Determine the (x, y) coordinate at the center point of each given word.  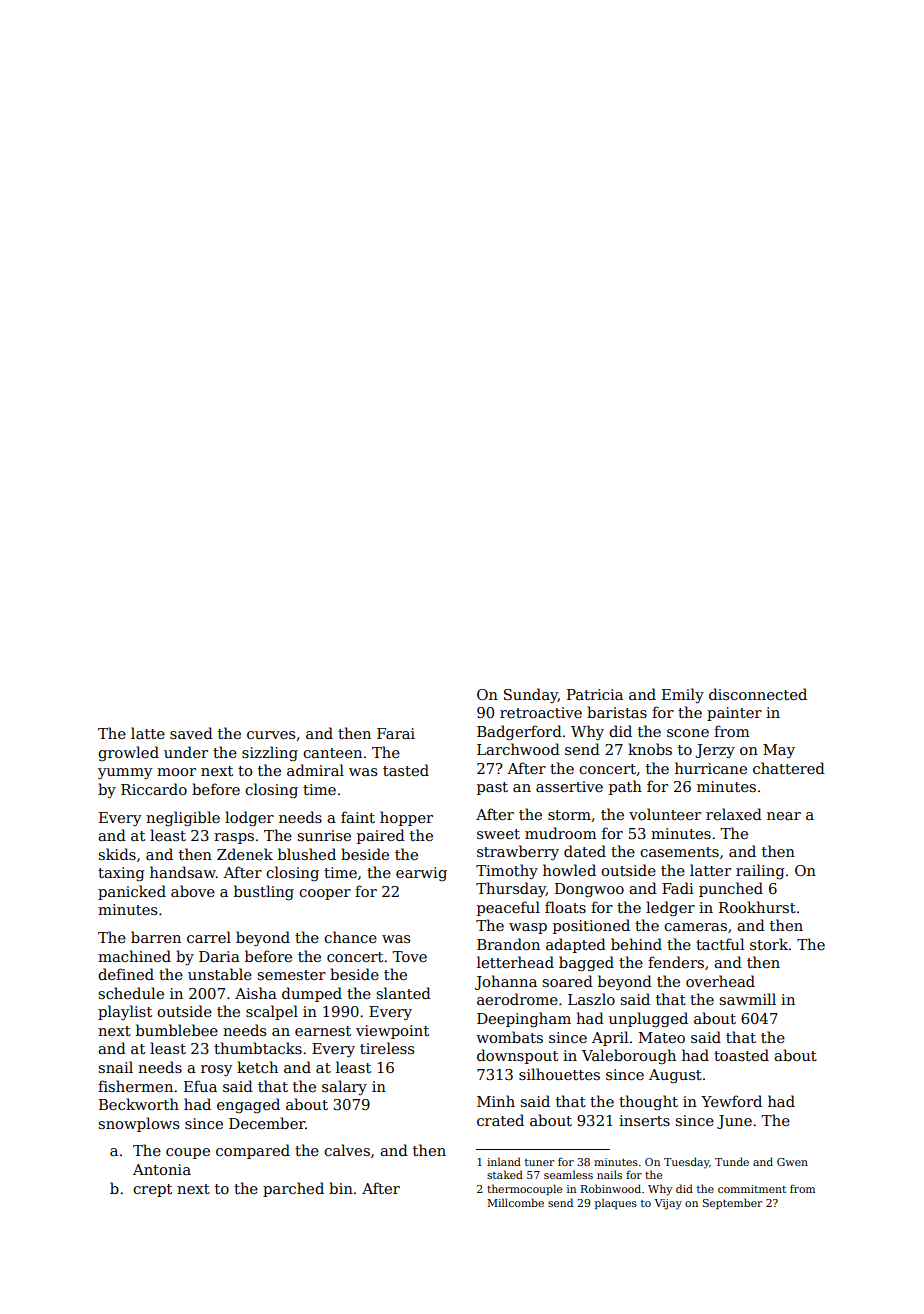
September (732, 1203)
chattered (789, 768)
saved (191, 733)
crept (152, 1190)
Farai (396, 733)
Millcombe (515, 1202)
